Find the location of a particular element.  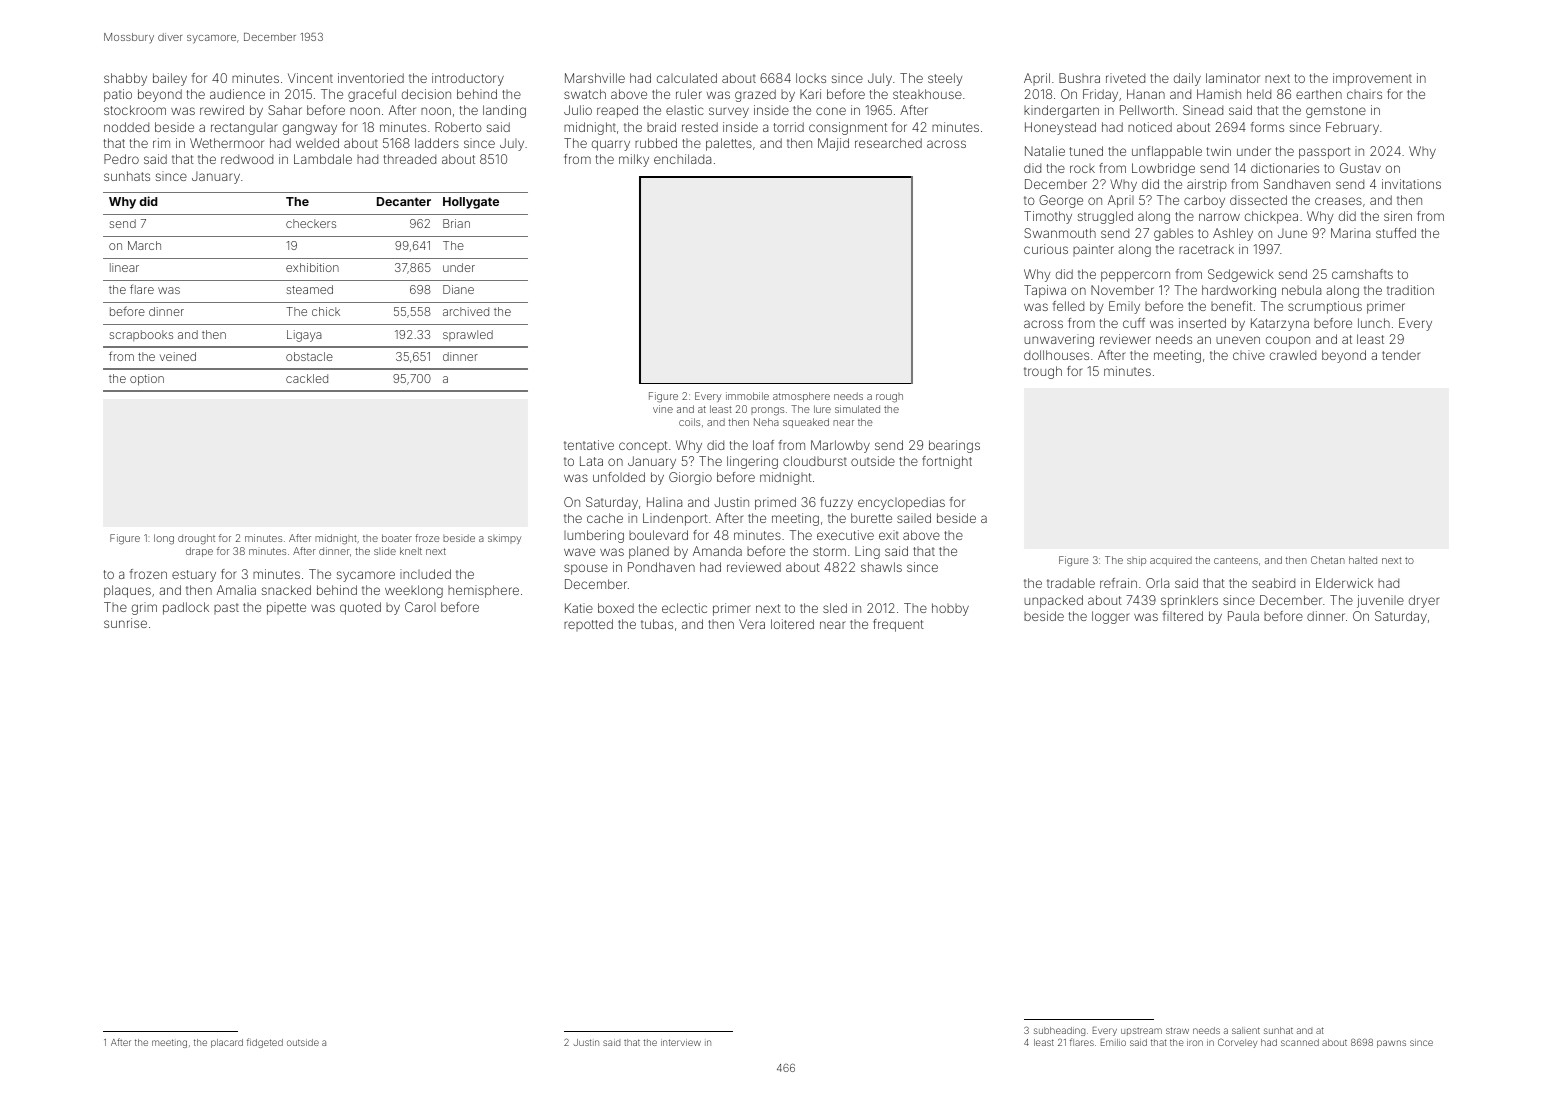

interview is located at coordinates (681, 1042).
